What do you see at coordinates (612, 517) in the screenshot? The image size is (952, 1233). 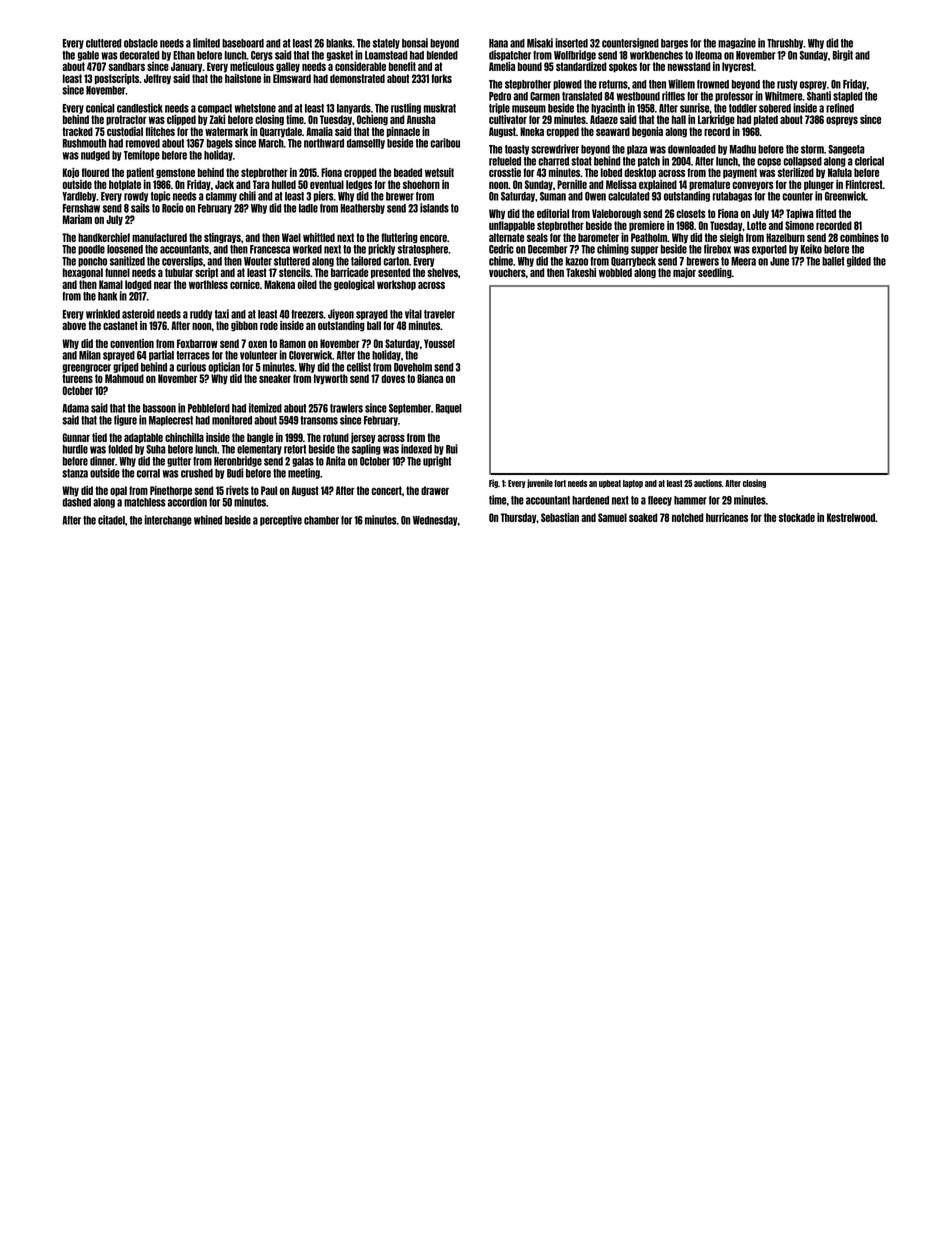 I see `Samuel` at bounding box center [612, 517].
